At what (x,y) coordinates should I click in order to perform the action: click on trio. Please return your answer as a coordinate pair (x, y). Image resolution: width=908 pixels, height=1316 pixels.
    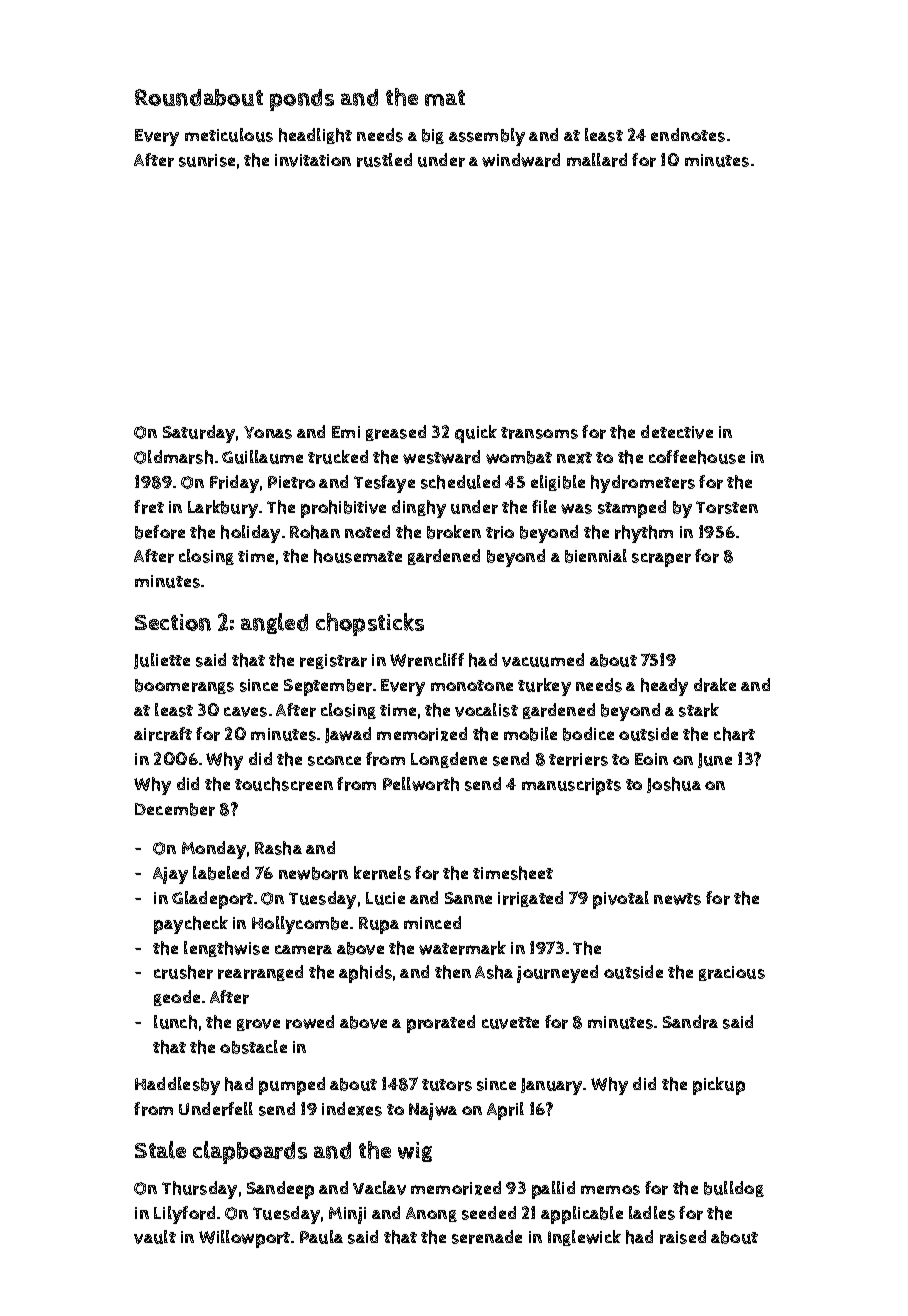
    Looking at the image, I should click on (500, 532).
